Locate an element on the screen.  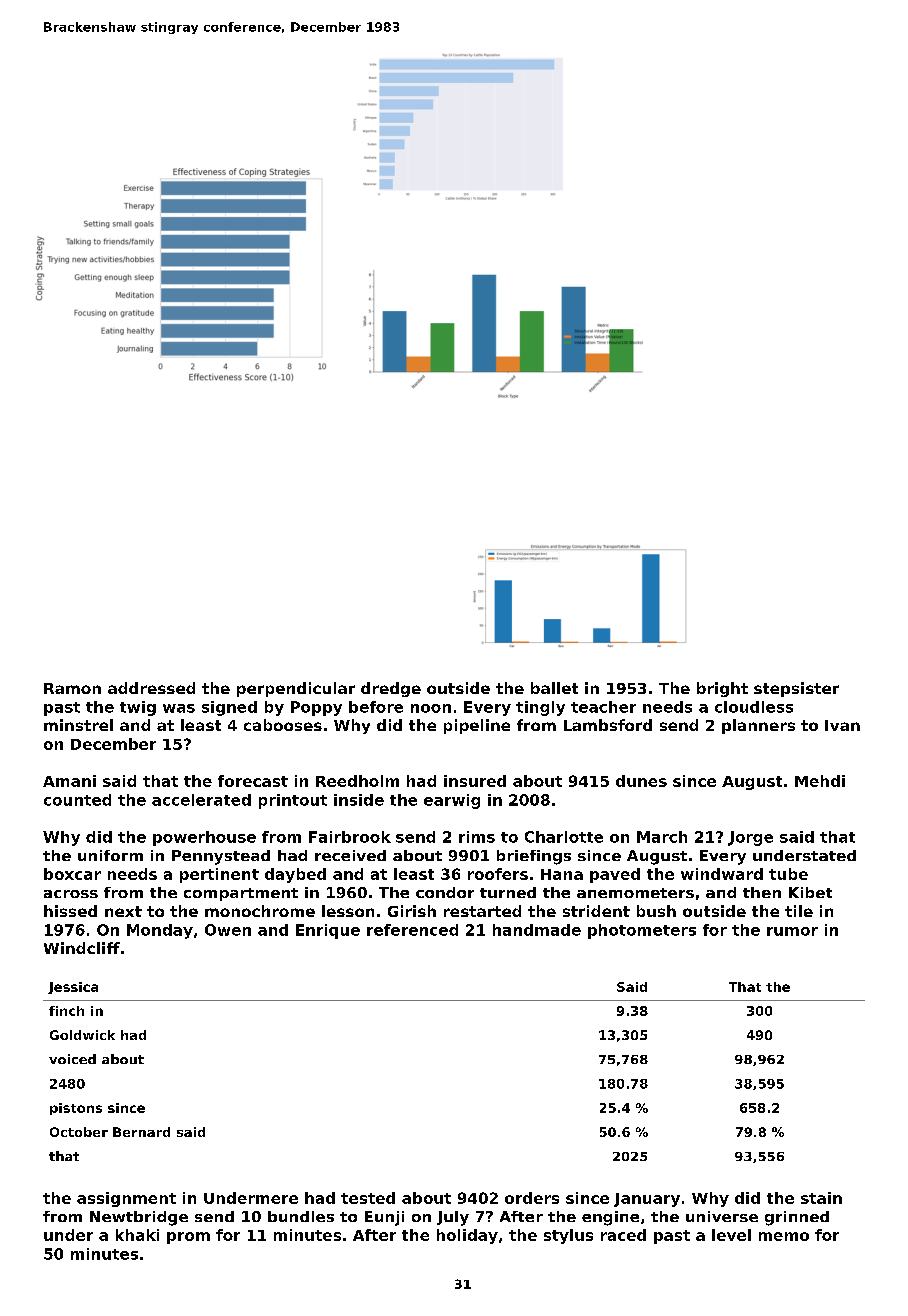
addressed is located at coordinates (151, 688).
